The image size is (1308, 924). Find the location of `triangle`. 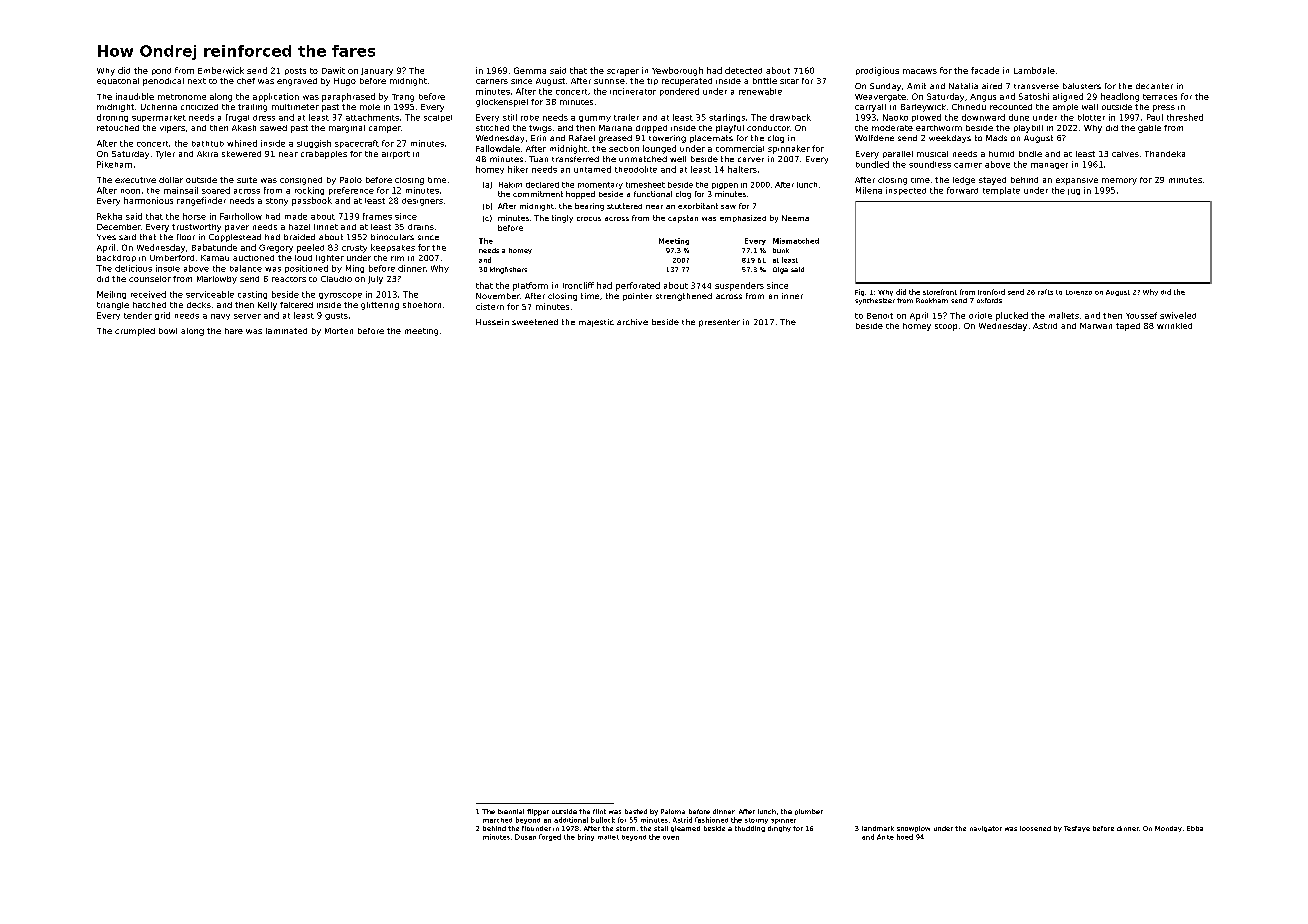

triangle is located at coordinates (113, 306).
